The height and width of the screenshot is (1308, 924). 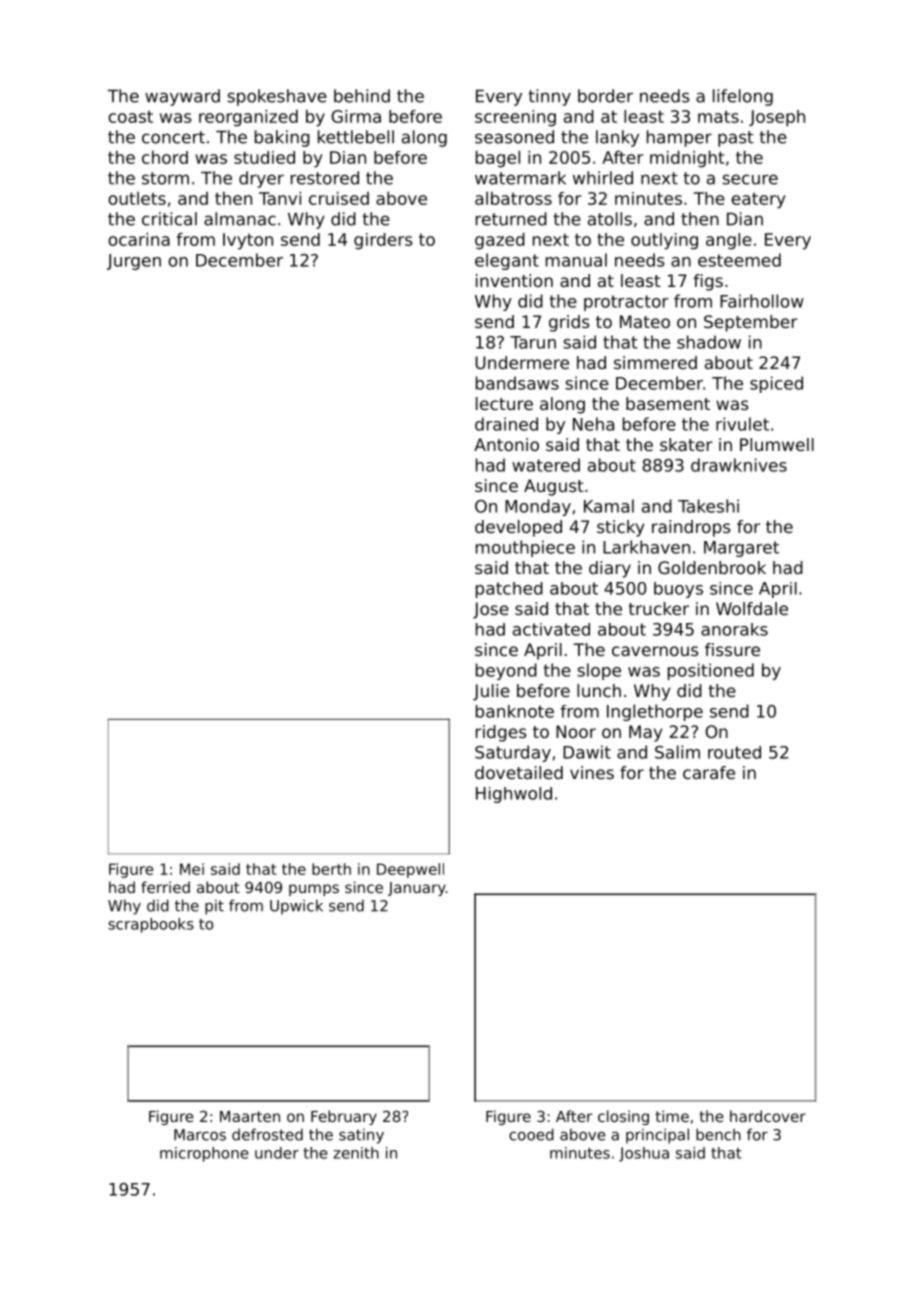 What do you see at coordinates (515, 118) in the screenshot?
I see `screening` at bounding box center [515, 118].
